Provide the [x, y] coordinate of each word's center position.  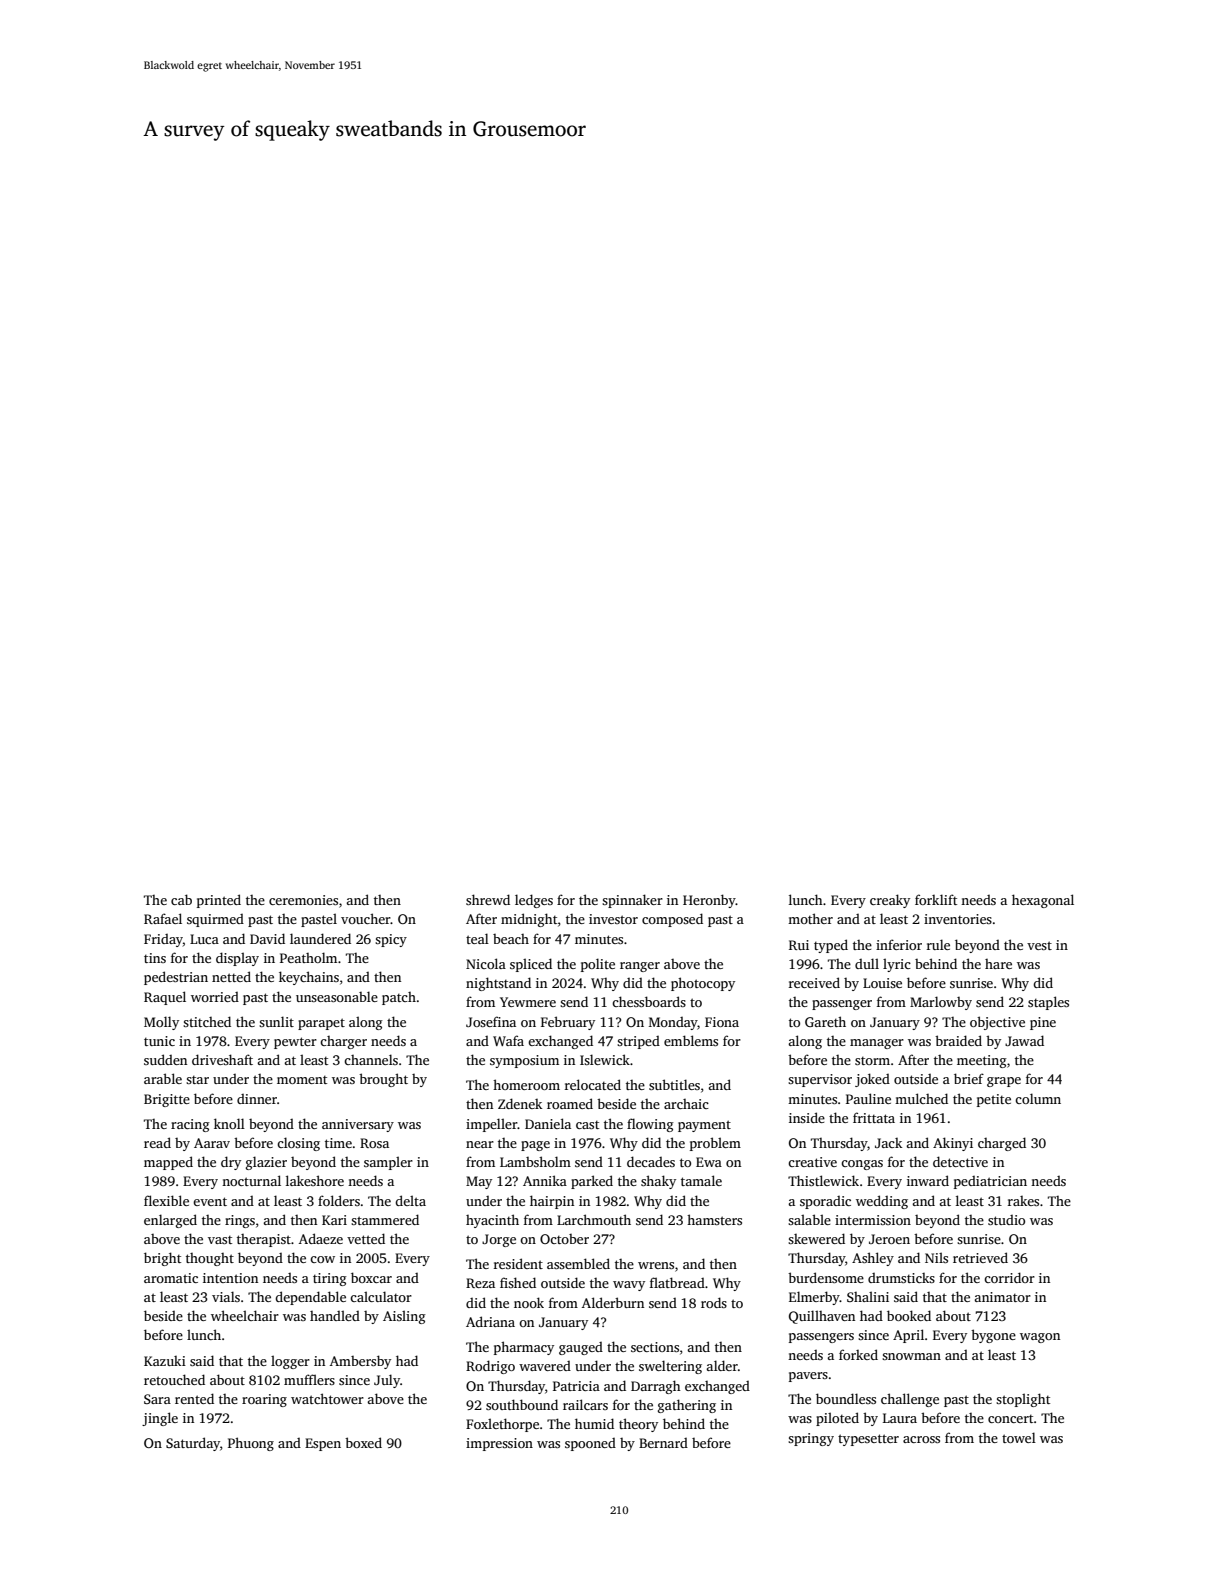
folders [339, 1200]
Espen [323, 1444]
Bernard [663, 1443]
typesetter [868, 1440]
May [479, 1182]
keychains [309, 978]
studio [1006, 1220]
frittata [874, 1117]
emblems [691, 1040]
